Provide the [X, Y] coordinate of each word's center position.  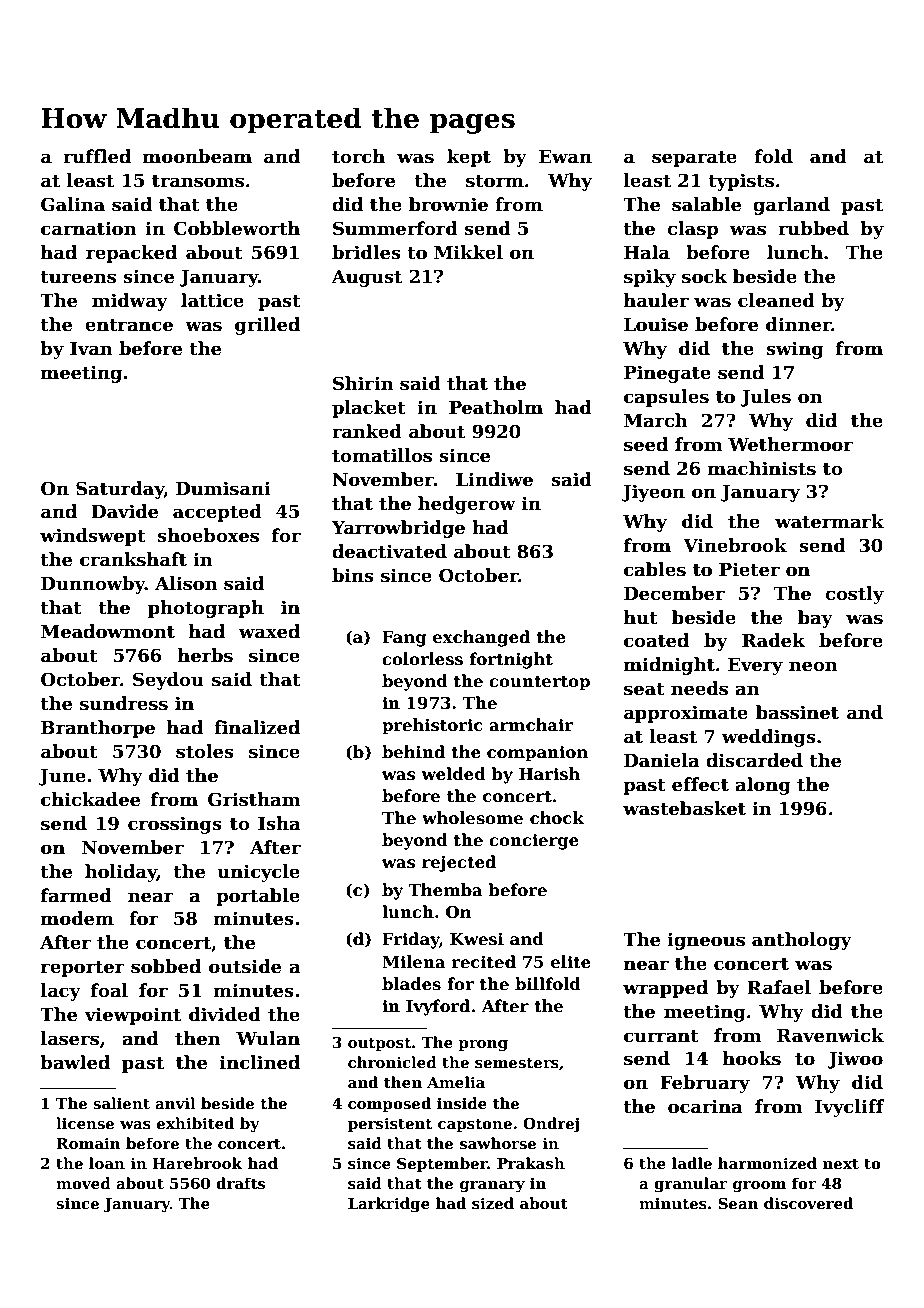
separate [694, 159]
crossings [175, 825]
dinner [799, 324]
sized [493, 1203]
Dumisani [223, 488]
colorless [422, 659]
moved [83, 1183]
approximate [686, 714]
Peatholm [496, 407]
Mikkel [468, 252]
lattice [212, 300]
